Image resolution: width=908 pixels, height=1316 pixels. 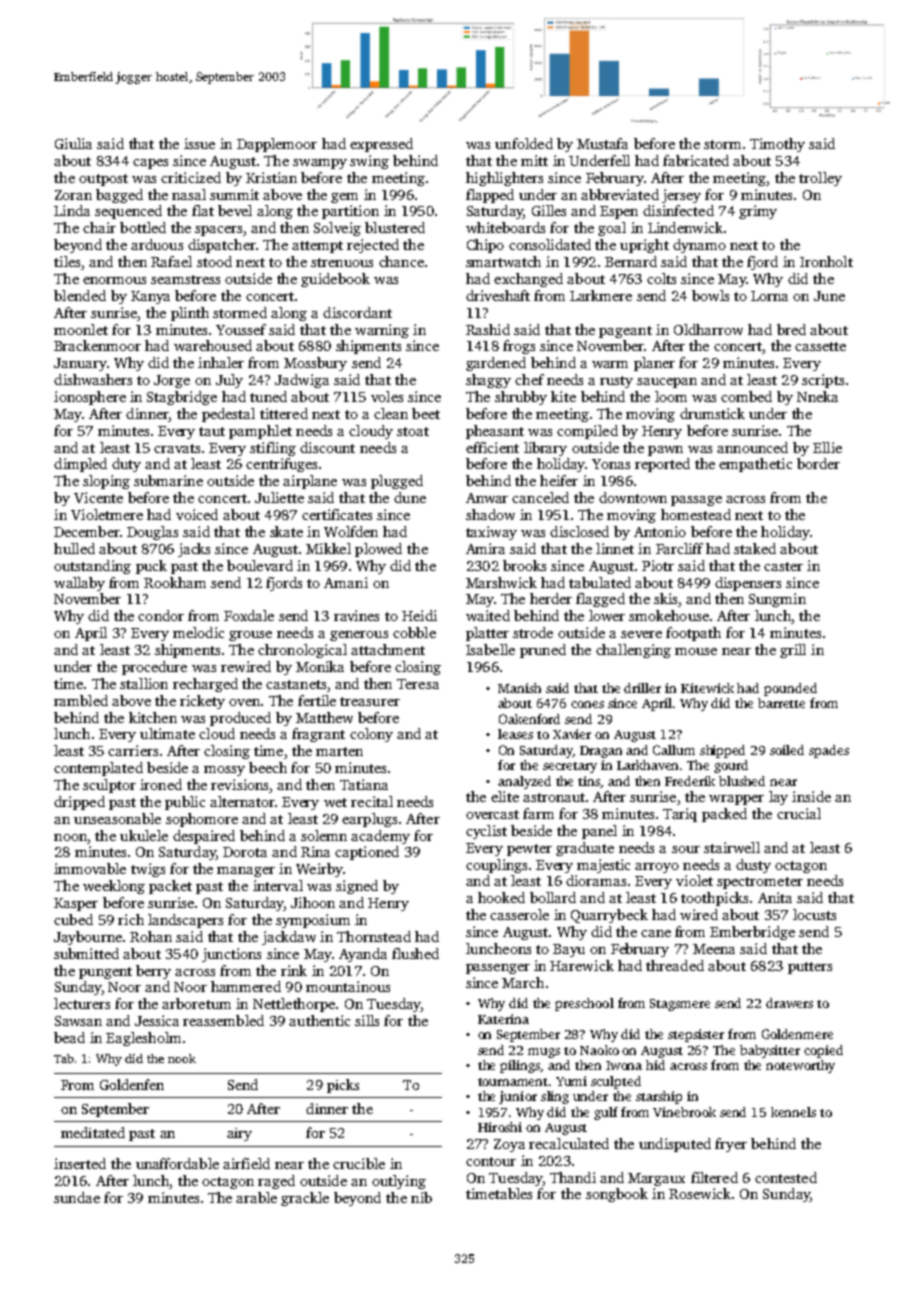 I want to click on locusts, so click(x=814, y=914).
